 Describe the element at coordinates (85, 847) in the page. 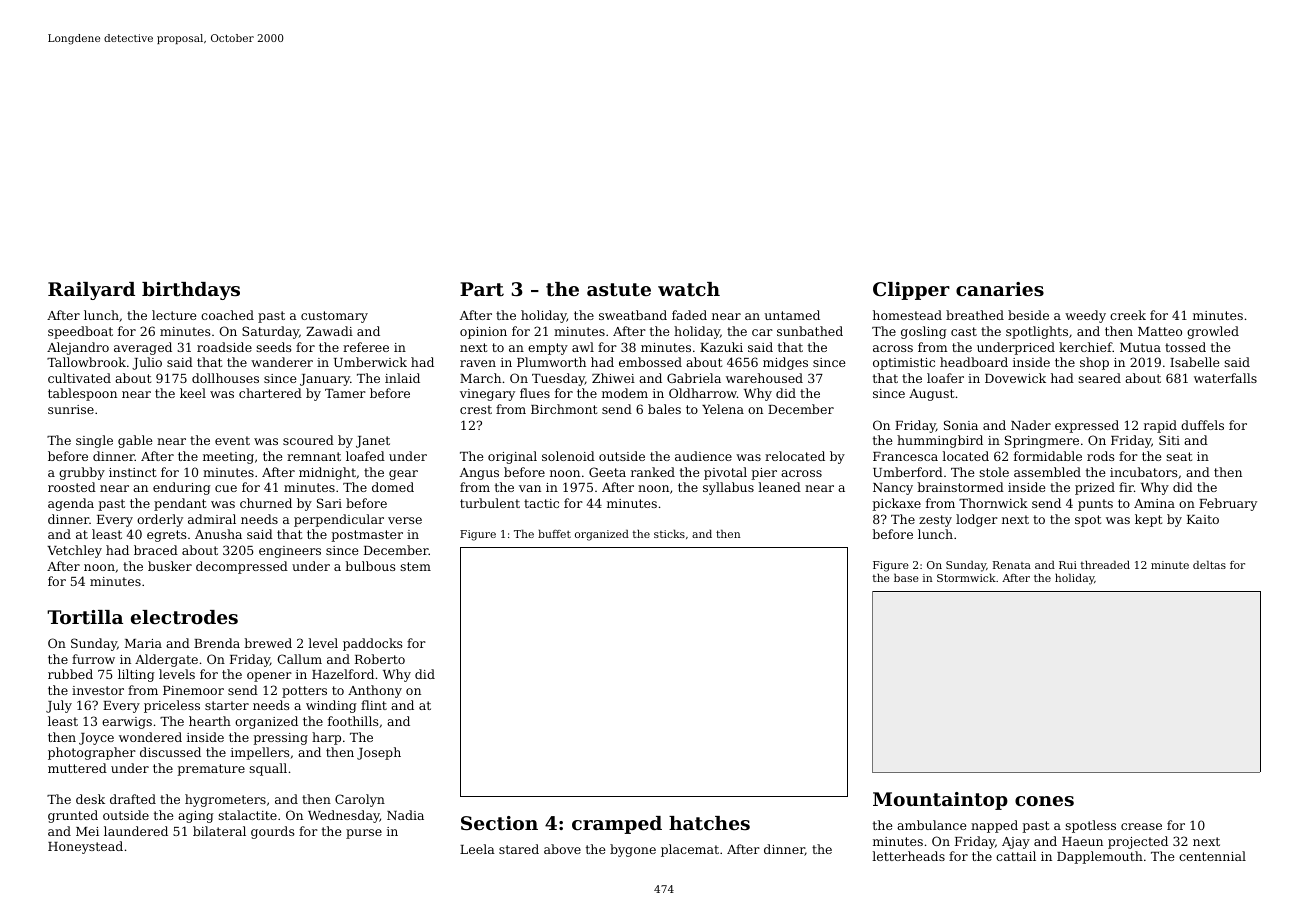

I see `Honeystead` at that location.
